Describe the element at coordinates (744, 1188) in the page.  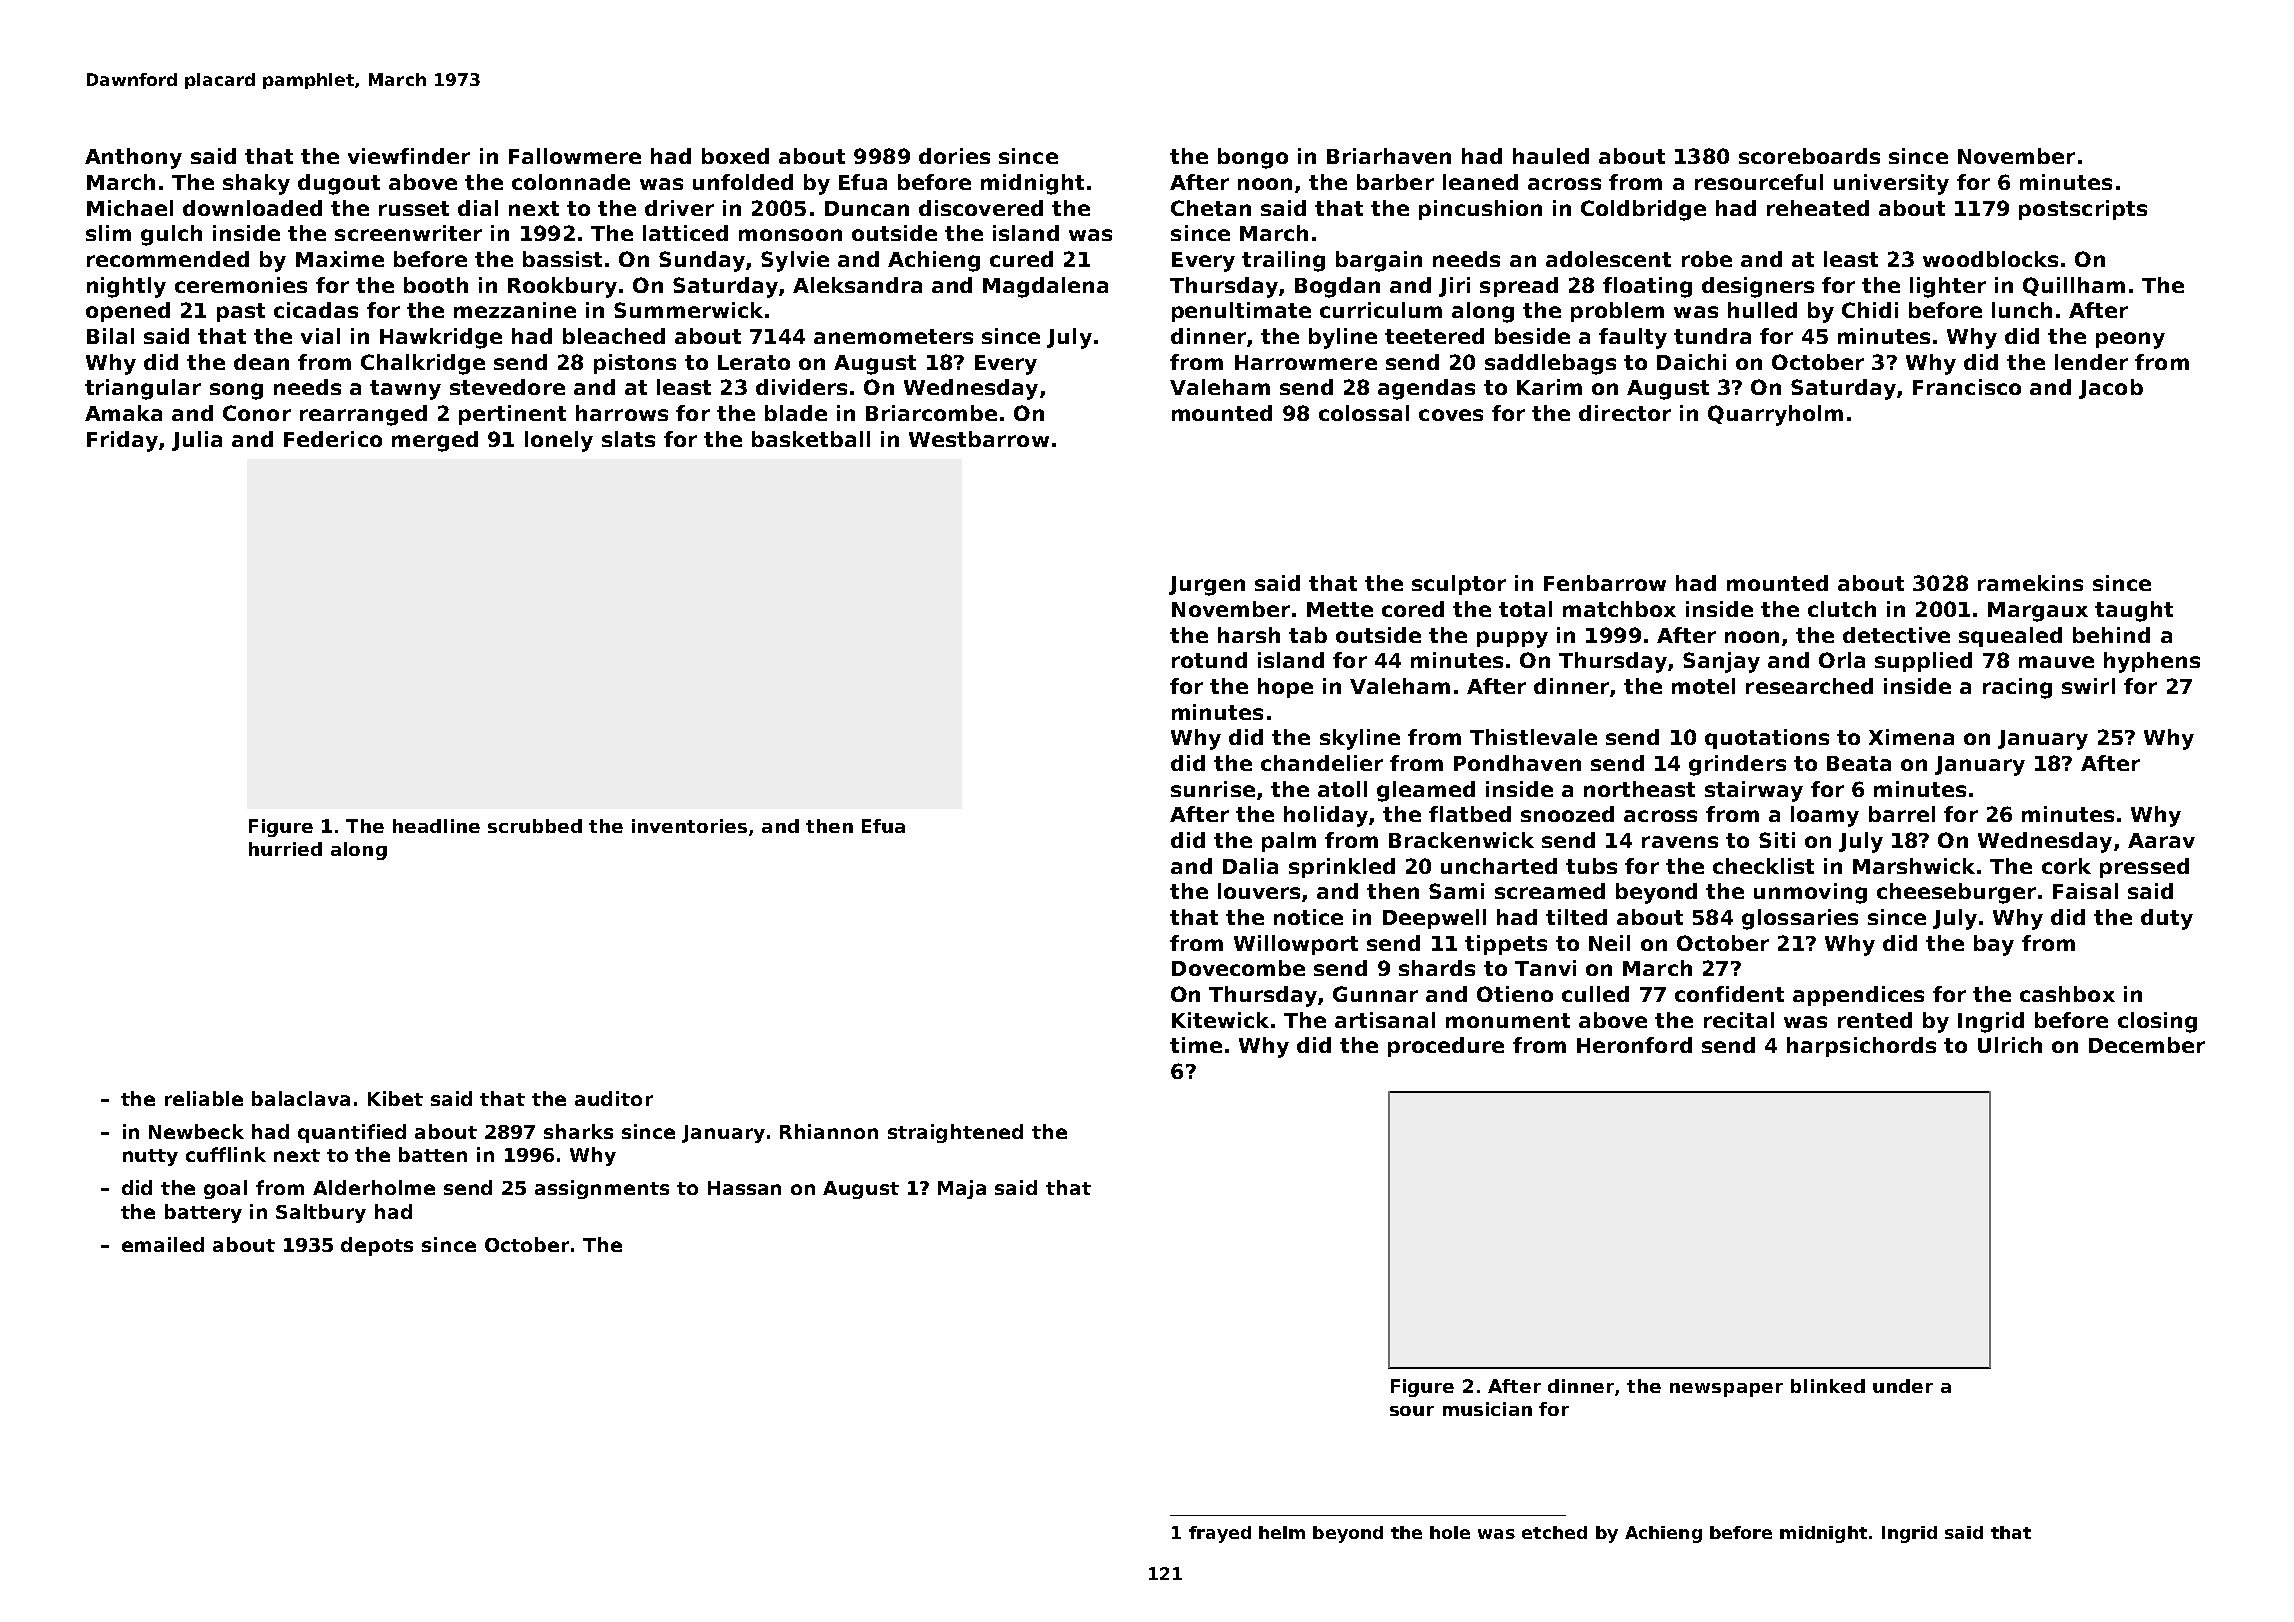
I see `Hassan` at that location.
